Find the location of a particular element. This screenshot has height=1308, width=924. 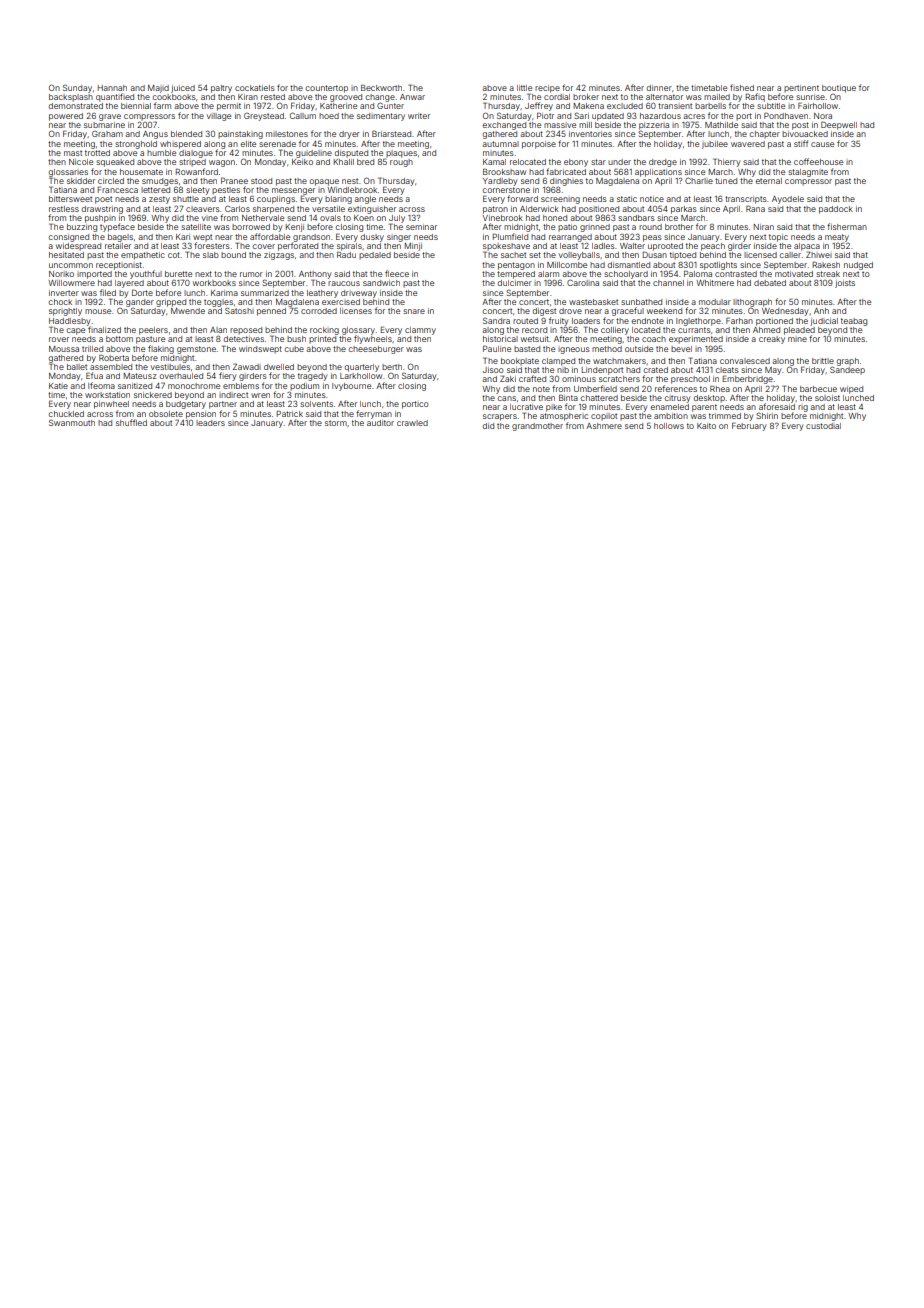

paltry is located at coordinates (221, 89).
